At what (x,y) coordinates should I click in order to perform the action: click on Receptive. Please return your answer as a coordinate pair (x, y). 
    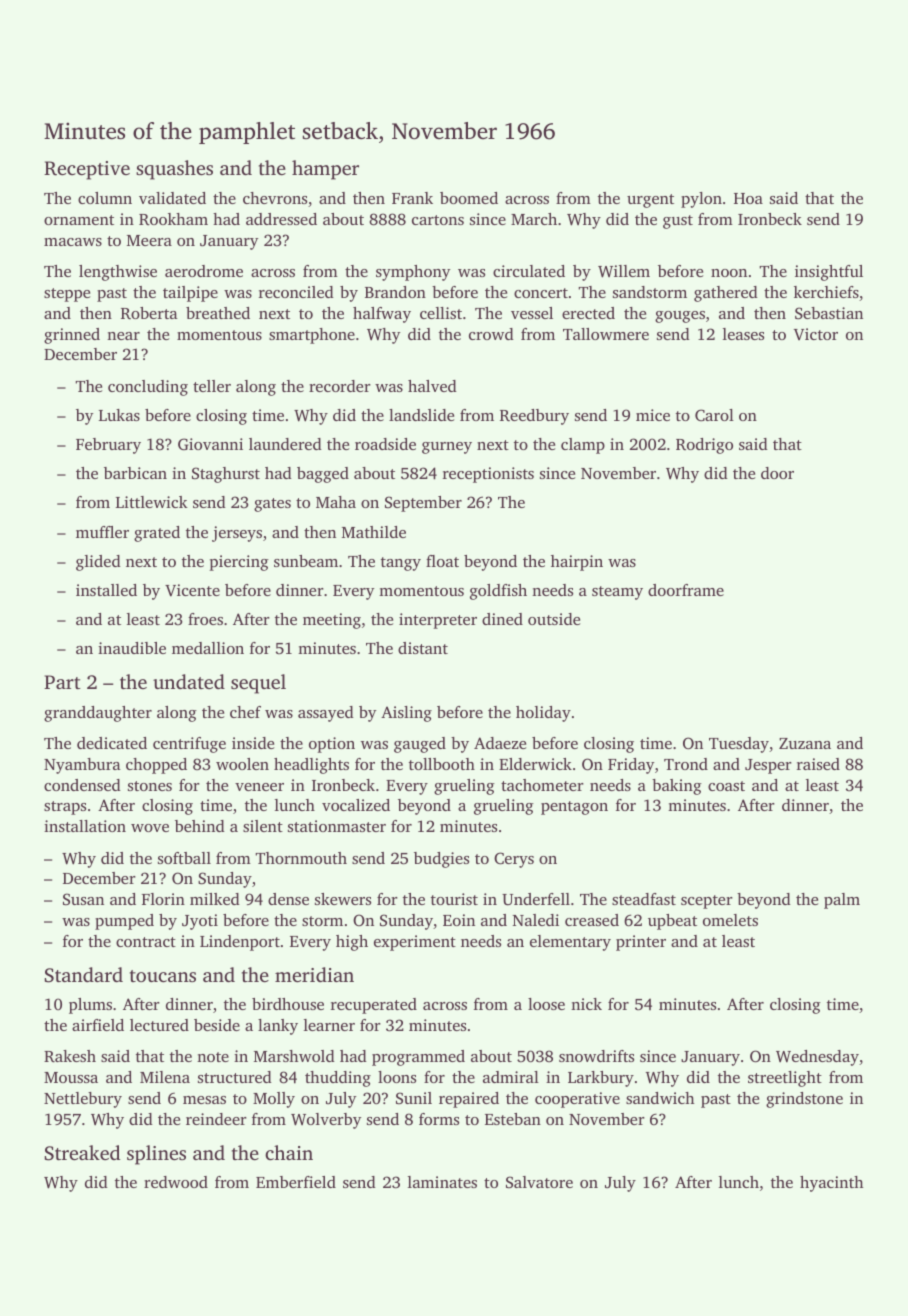
    Looking at the image, I should click on (87, 170).
